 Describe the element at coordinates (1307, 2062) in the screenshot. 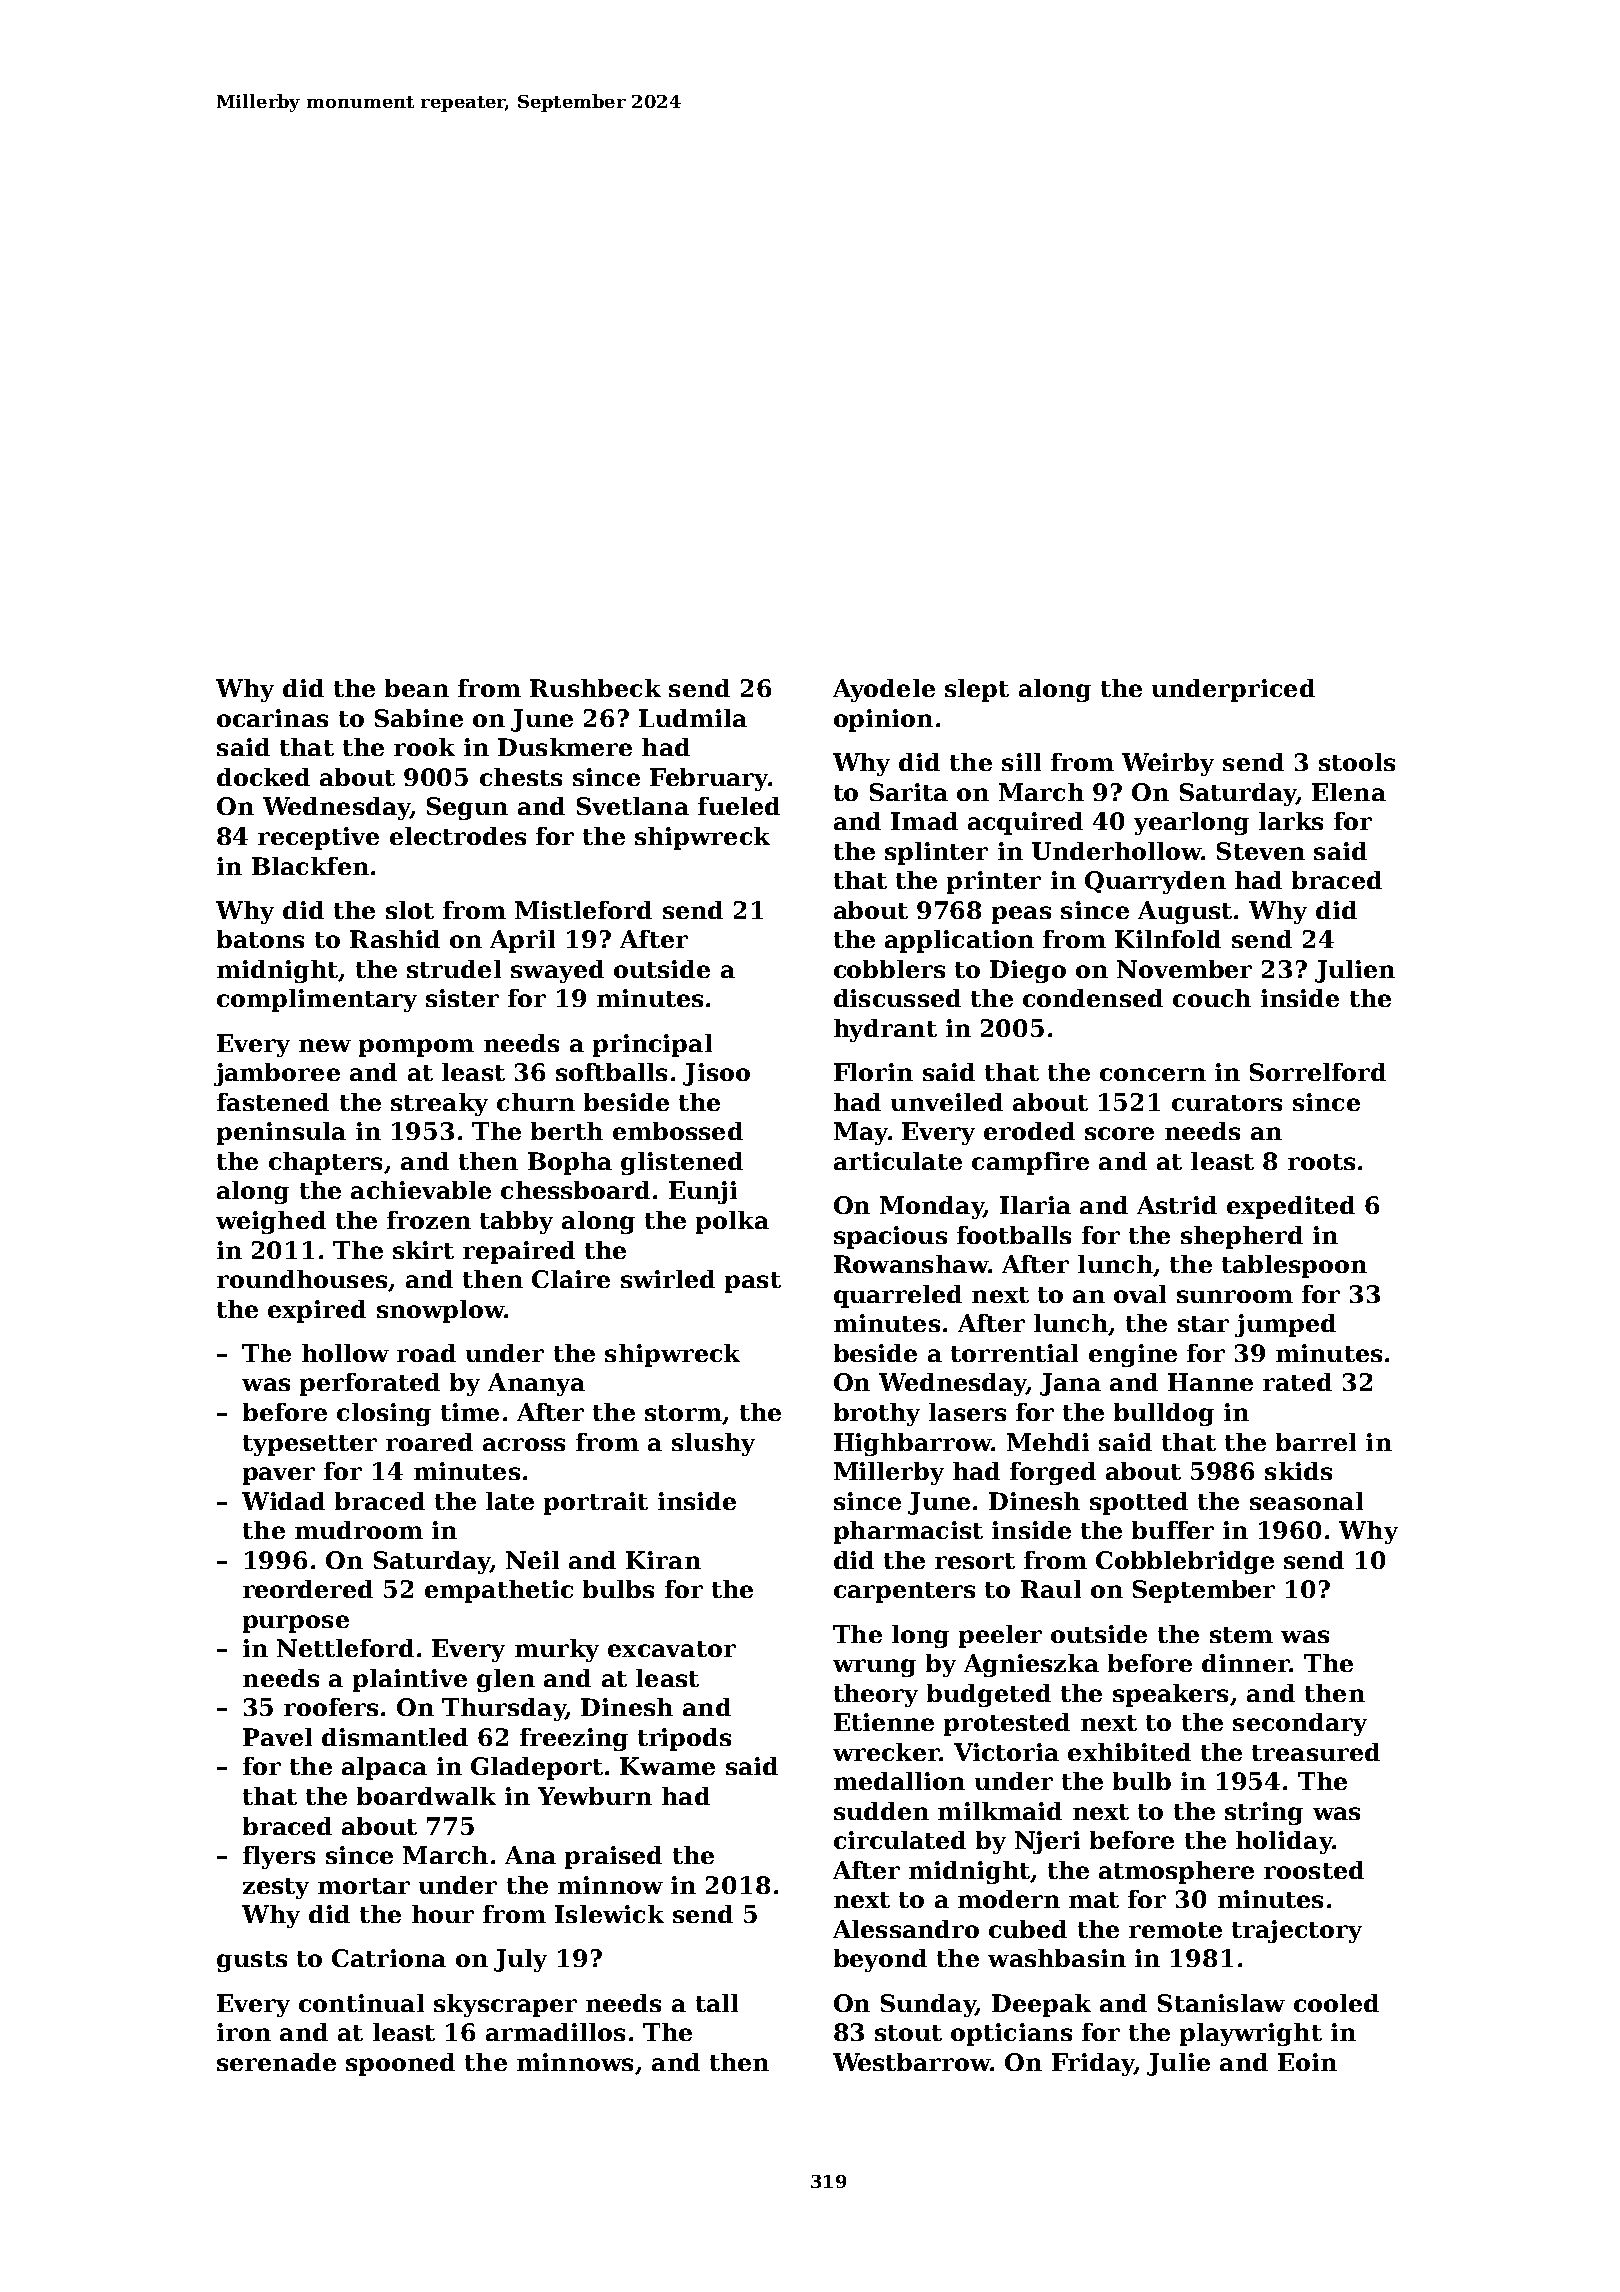

I see `Eoin` at that location.
